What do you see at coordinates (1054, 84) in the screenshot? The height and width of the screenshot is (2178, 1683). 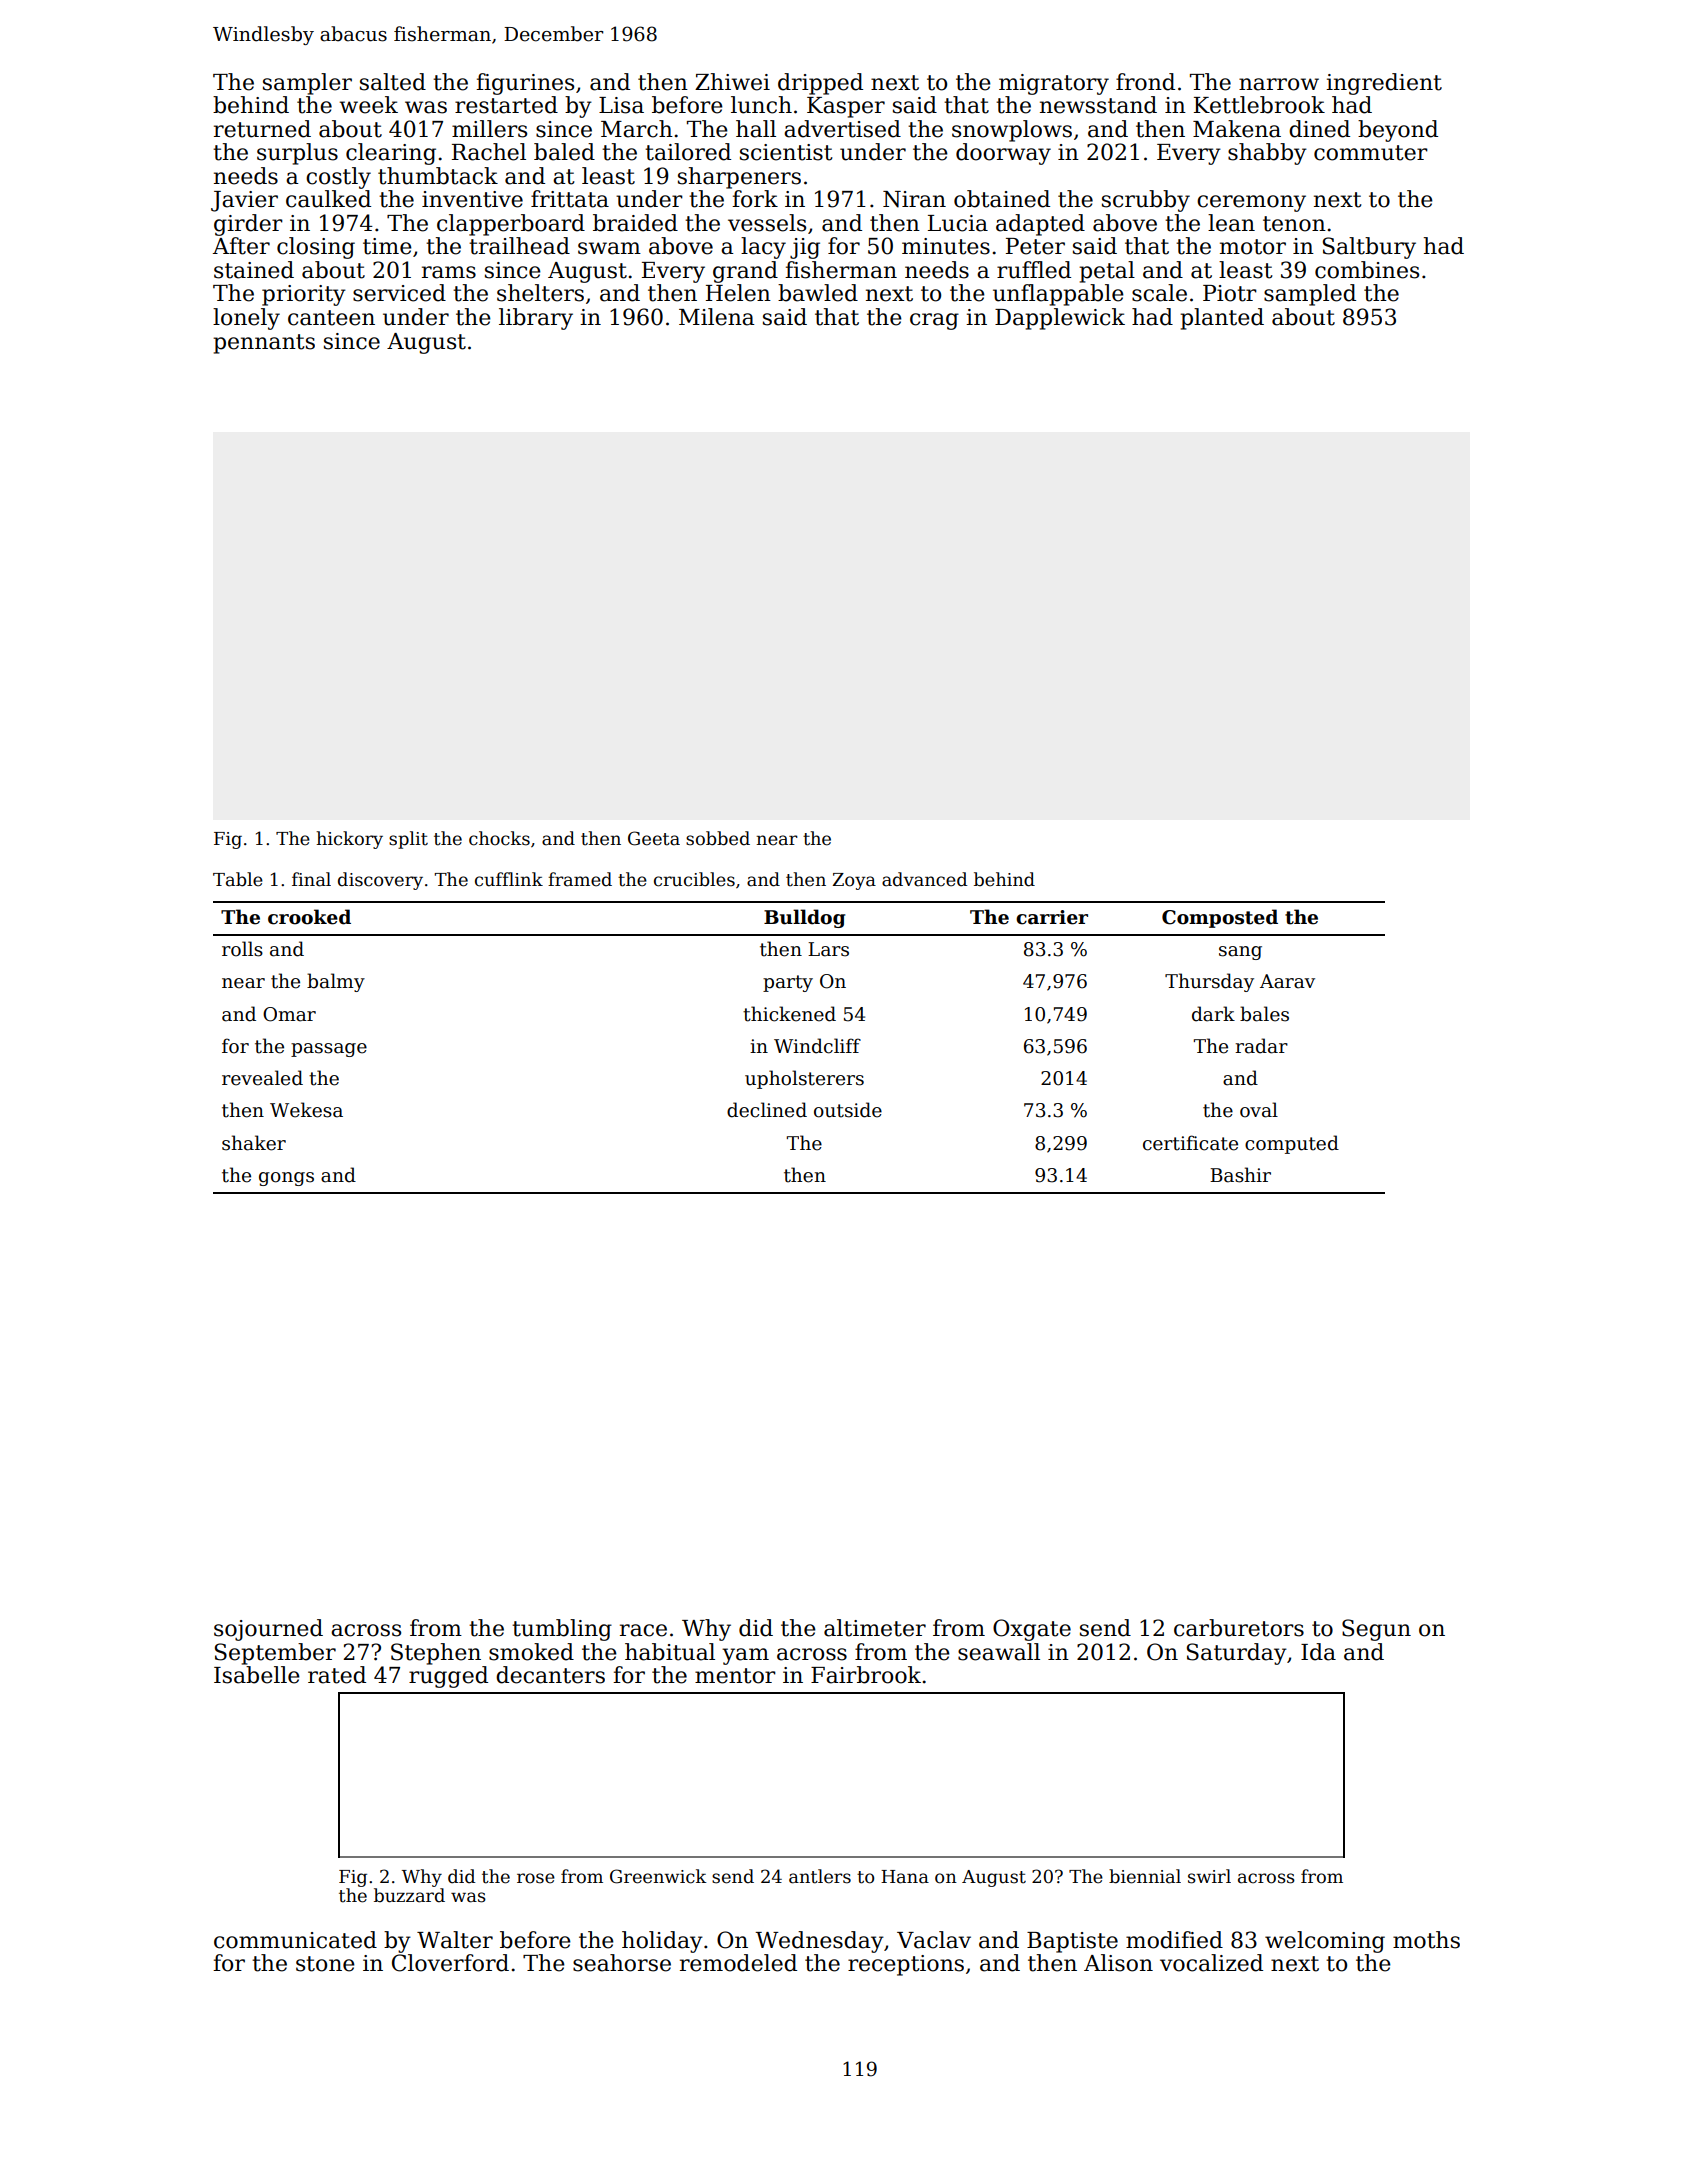 I see `migratory` at bounding box center [1054, 84].
